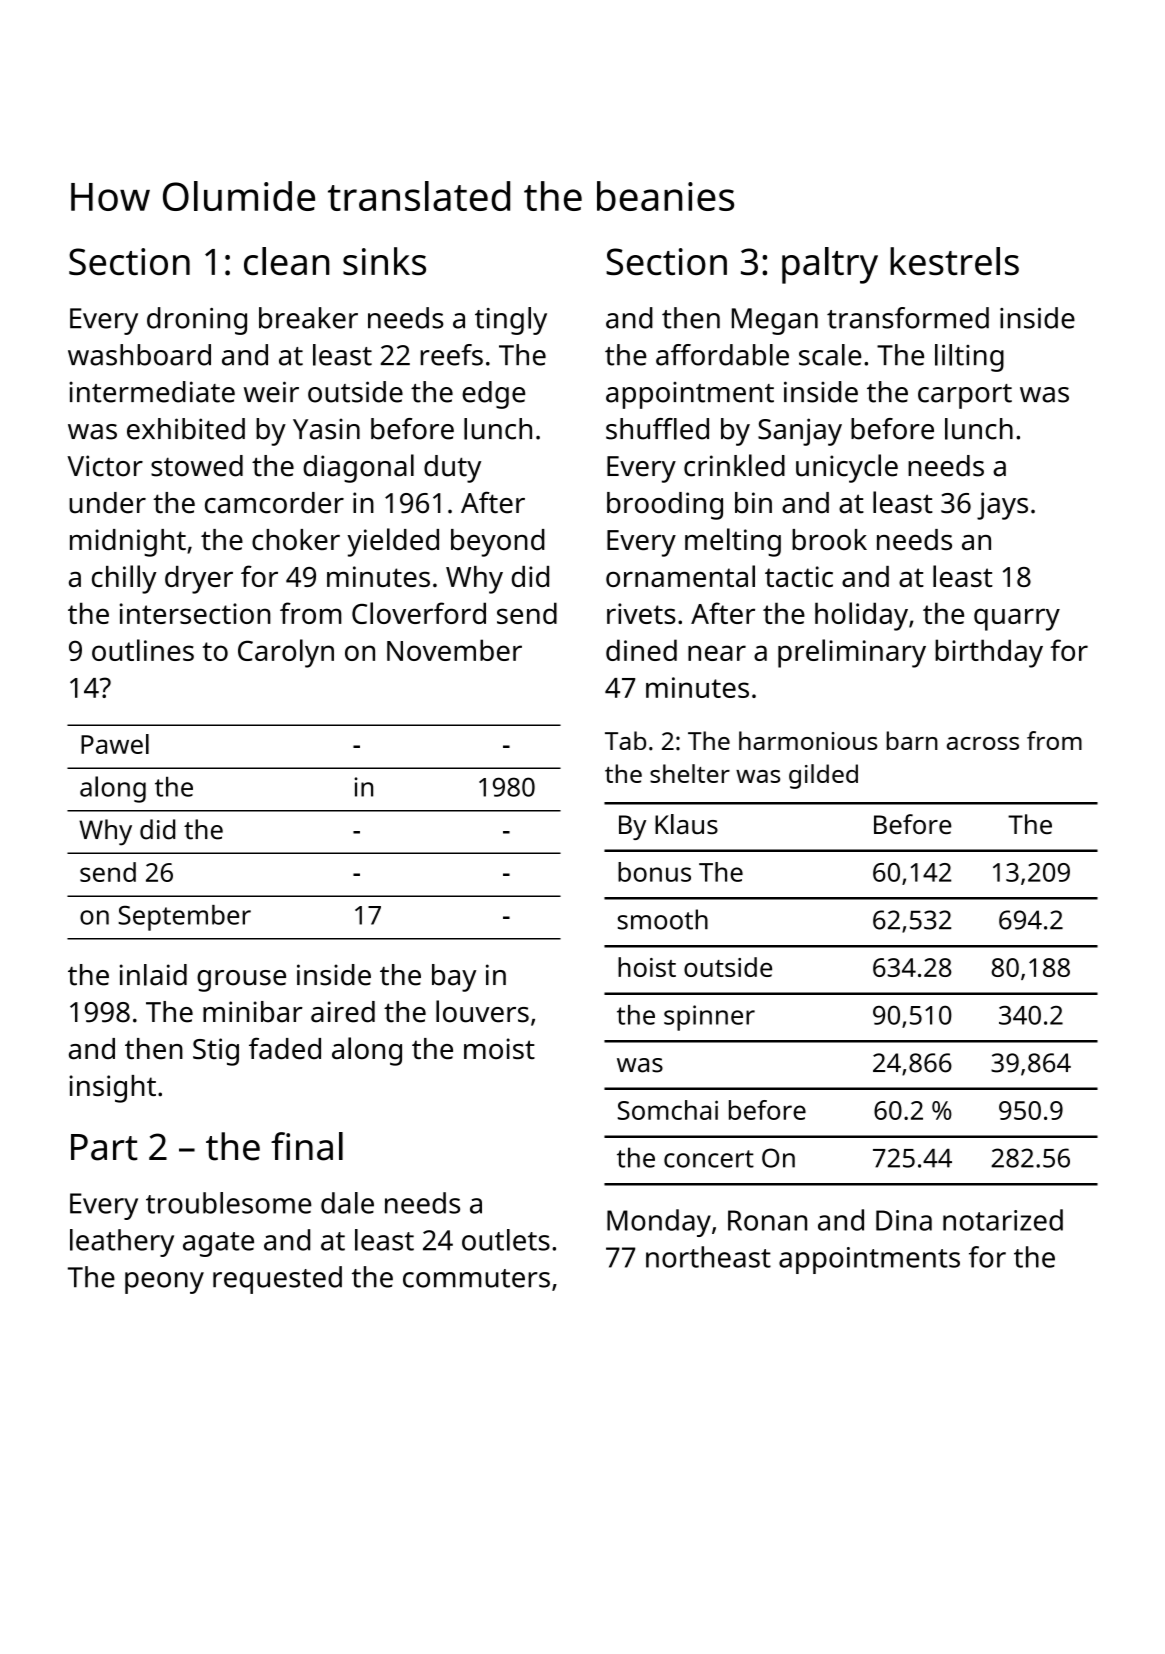 The height and width of the document is (1654, 1165). Describe the element at coordinates (969, 358) in the document. I see `lilting` at that location.
